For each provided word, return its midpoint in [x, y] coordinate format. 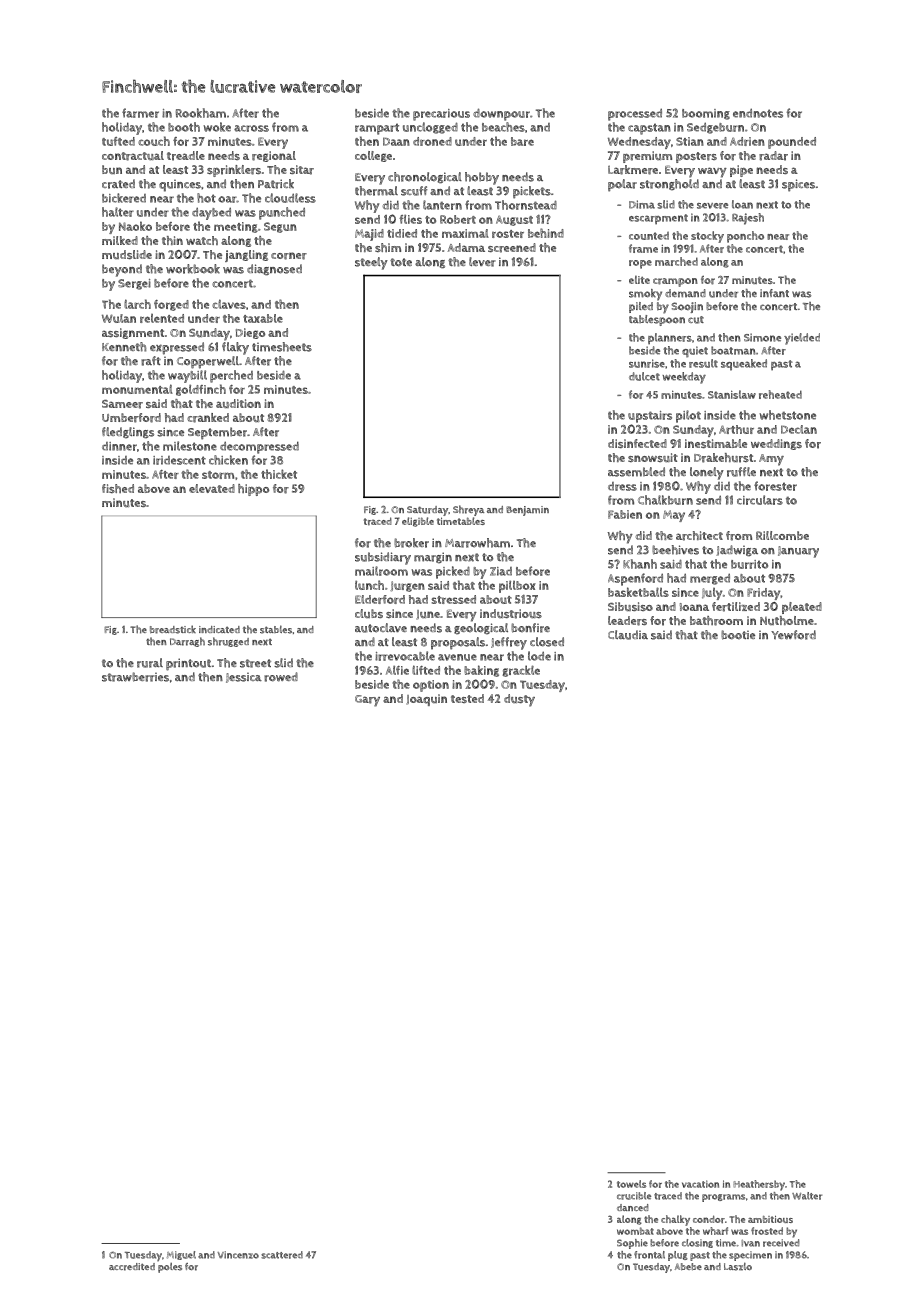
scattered [282, 1255]
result [703, 363]
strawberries [135, 677]
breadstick [173, 629]
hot [206, 198]
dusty [519, 700]
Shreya [468, 510]
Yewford [793, 635]
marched [676, 261]
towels [631, 1184]
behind [546, 233]
